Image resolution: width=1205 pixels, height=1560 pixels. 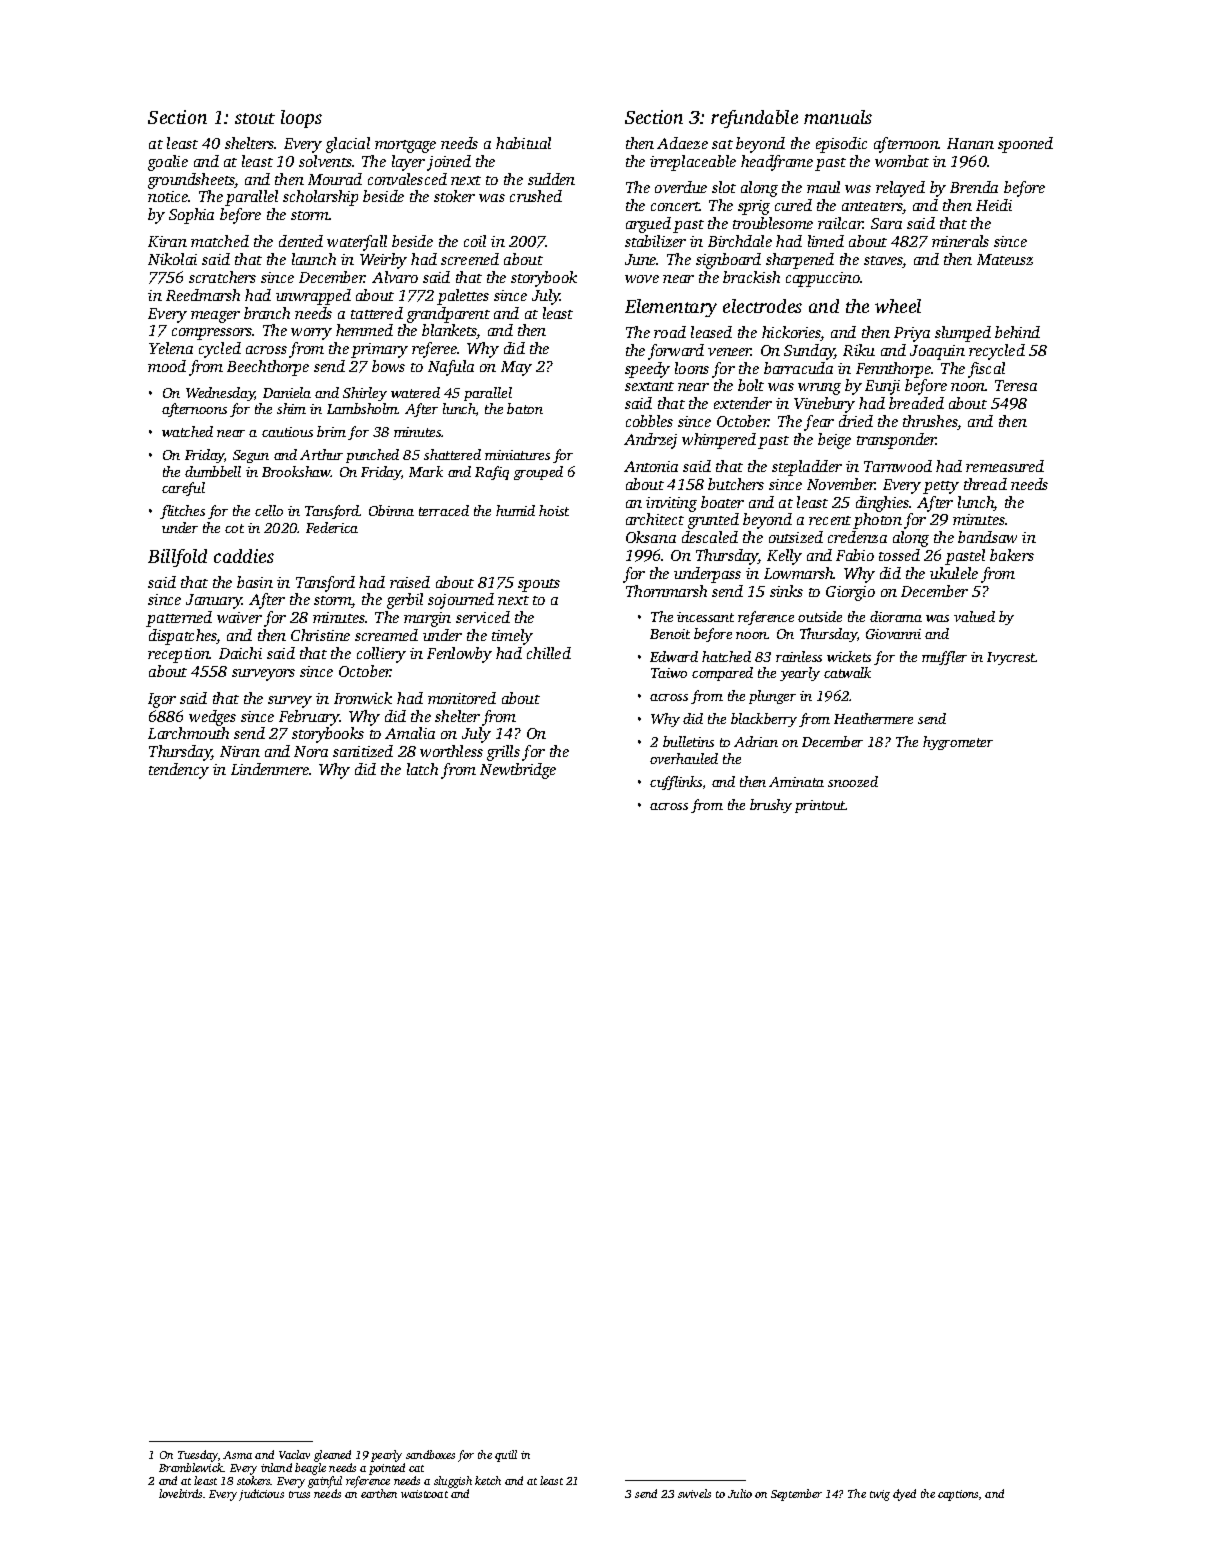 I want to click on quill, so click(x=506, y=1456).
